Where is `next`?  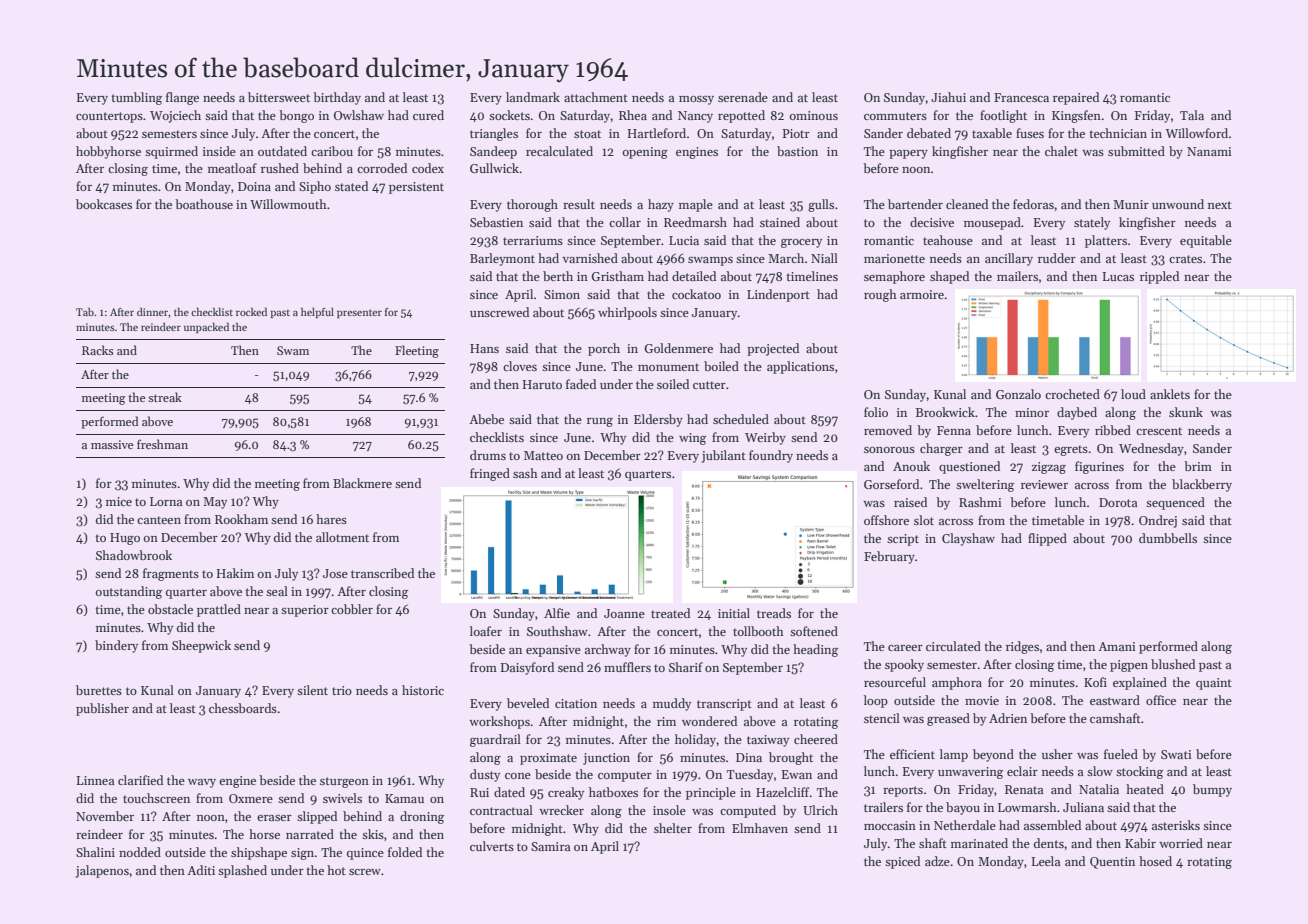 next is located at coordinates (1220, 205).
